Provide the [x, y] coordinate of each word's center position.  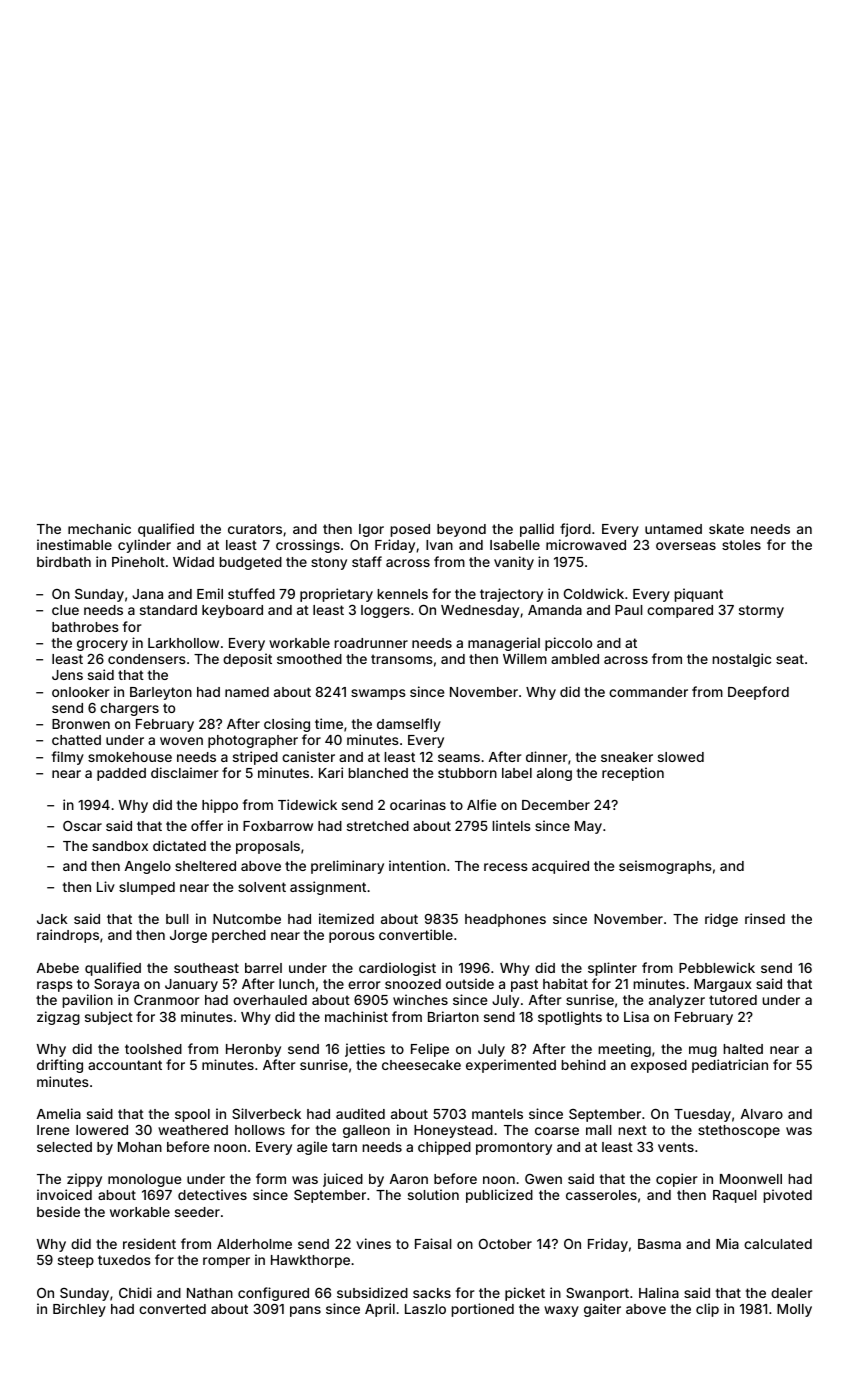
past [524, 985]
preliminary [347, 867]
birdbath [64, 561]
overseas [686, 546]
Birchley [79, 1310]
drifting [60, 1066]
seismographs [665, 867]
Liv [106, 886]
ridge [721, 920]
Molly [794, 1310]
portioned [482, 1310]
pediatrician [730, 1066]
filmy [68, 758]
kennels [402, 594]
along [554, 774]
